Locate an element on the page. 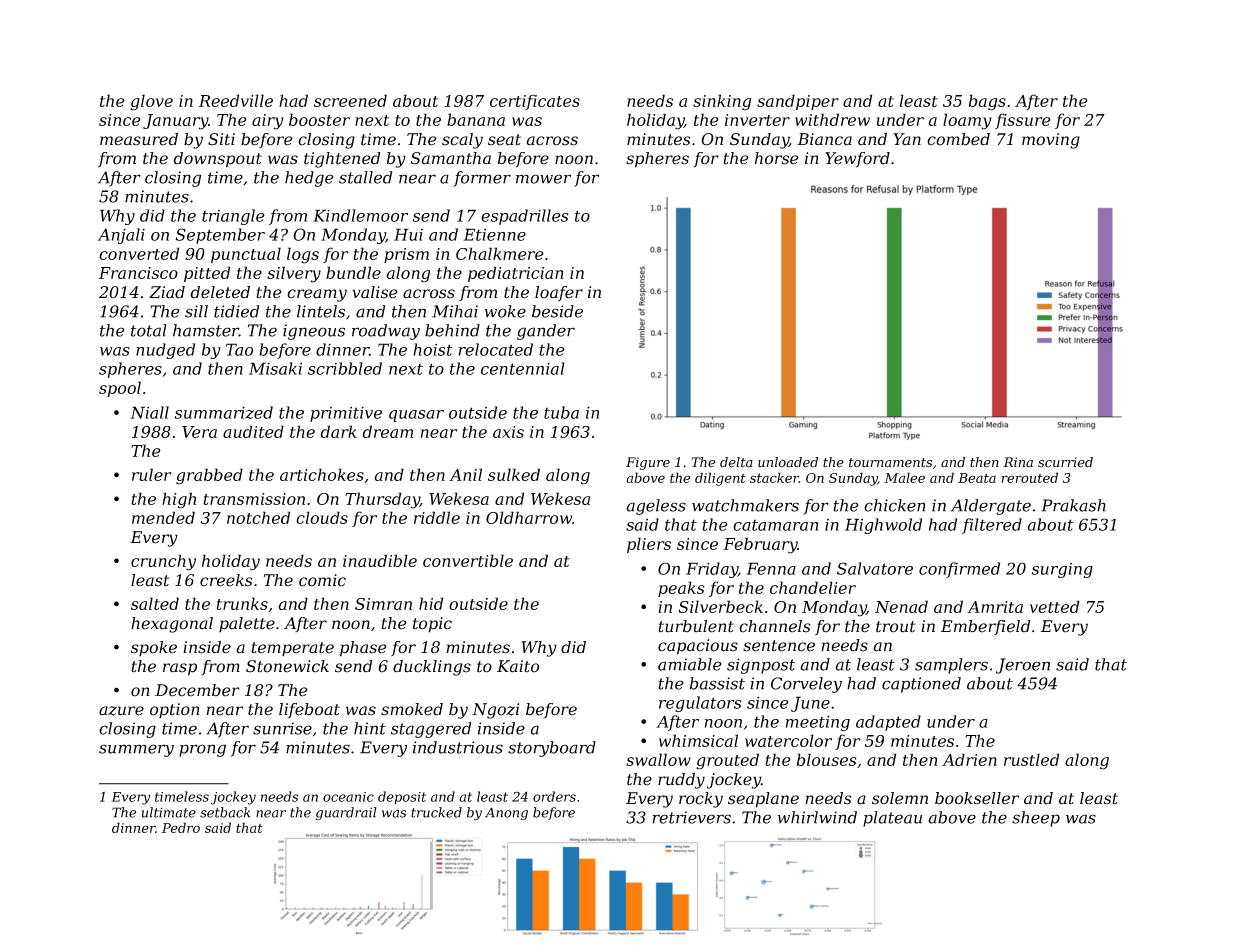 This image has height=952, width=1233. phase is located at coordinates (363, 649).
